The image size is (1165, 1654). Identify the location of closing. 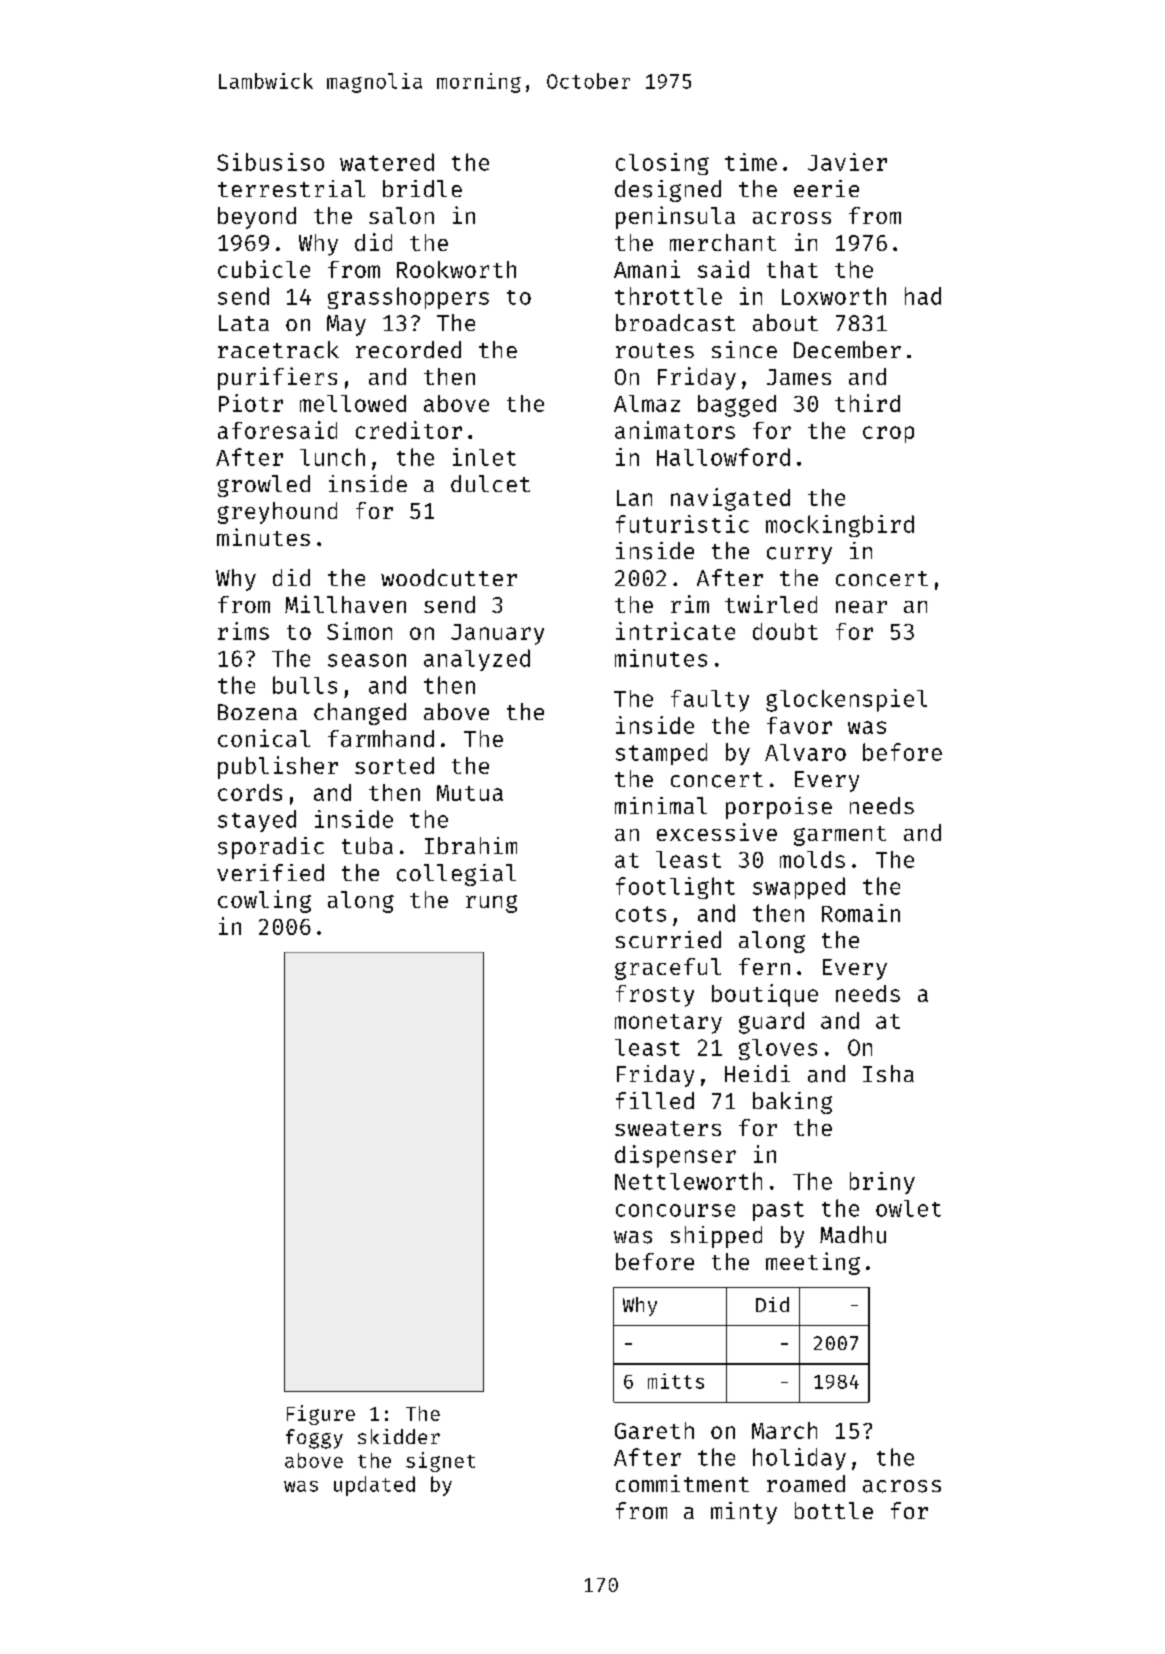
(662, 164).
